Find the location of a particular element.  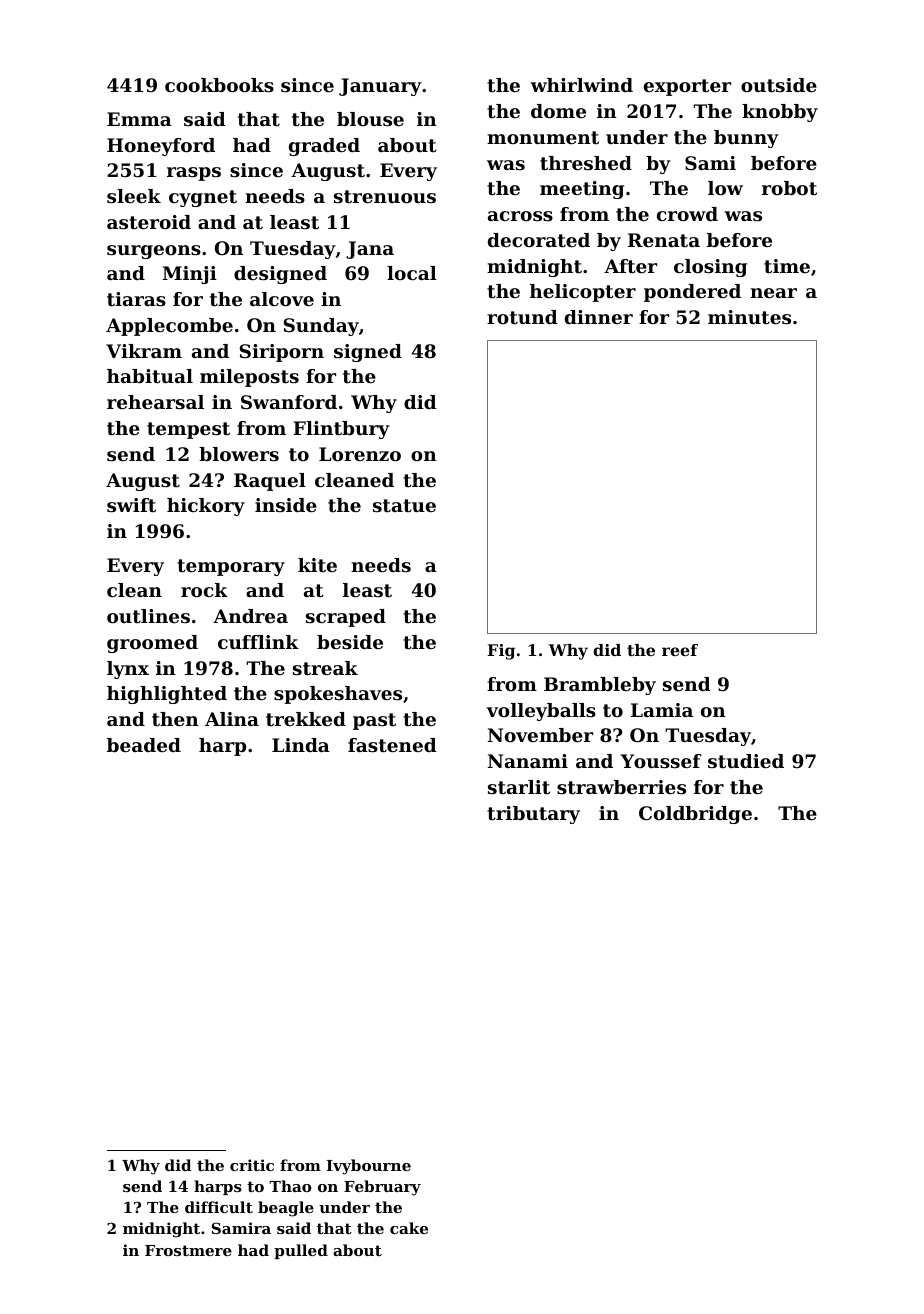

alcove is located at coordinates (282, 299).
